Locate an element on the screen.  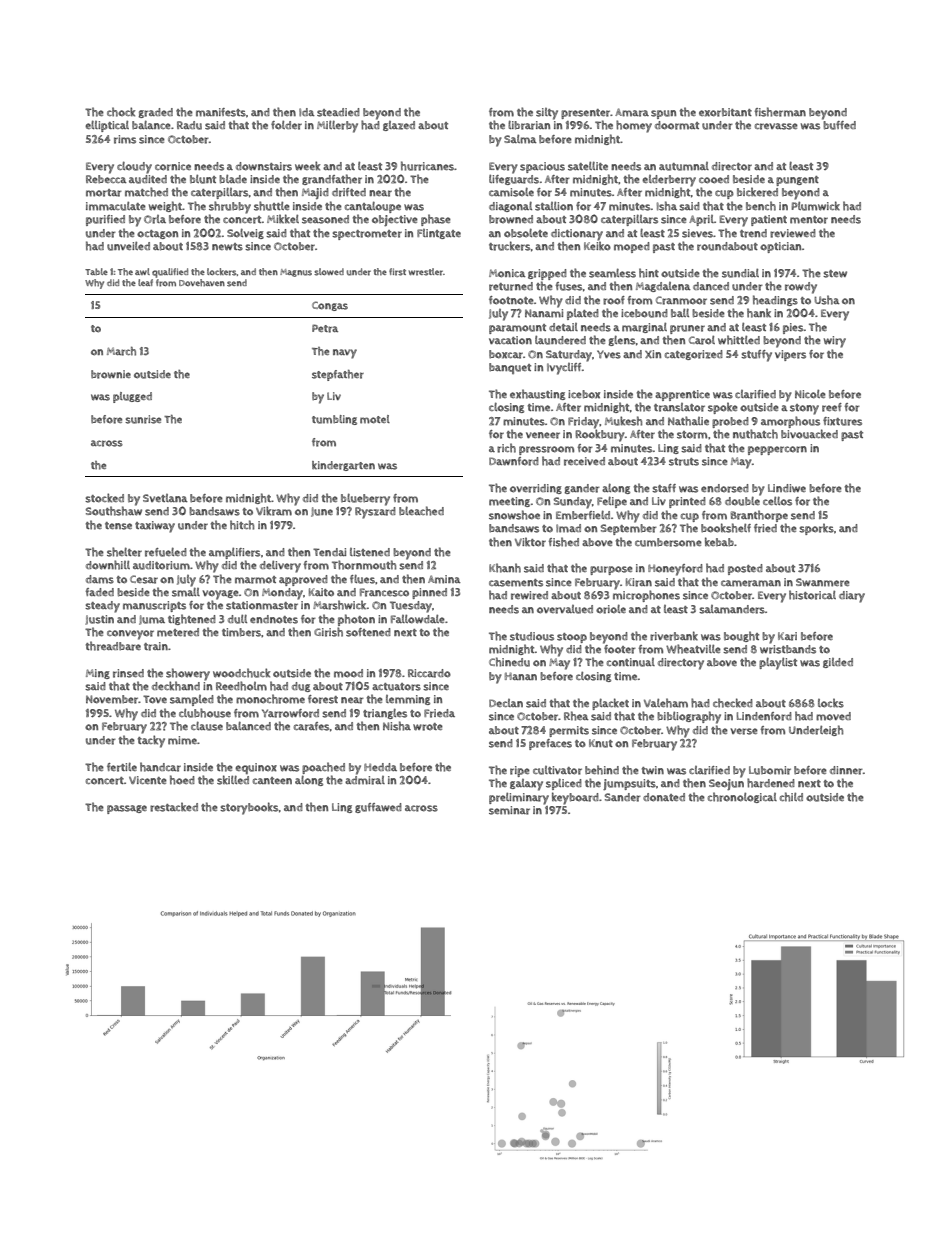
Table is located at coordinates (96, 271).
